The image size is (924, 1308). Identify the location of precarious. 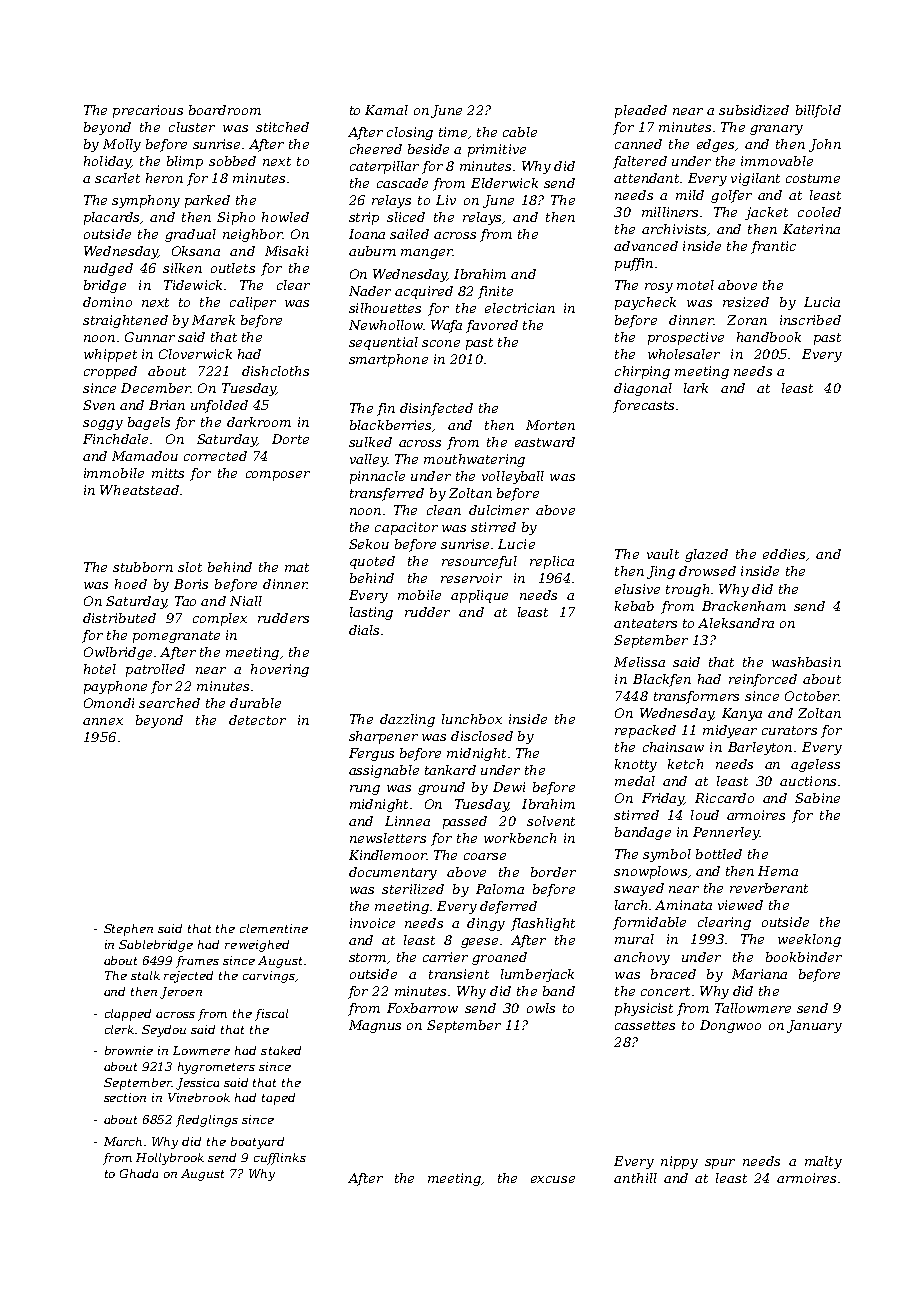
(148, 111).
